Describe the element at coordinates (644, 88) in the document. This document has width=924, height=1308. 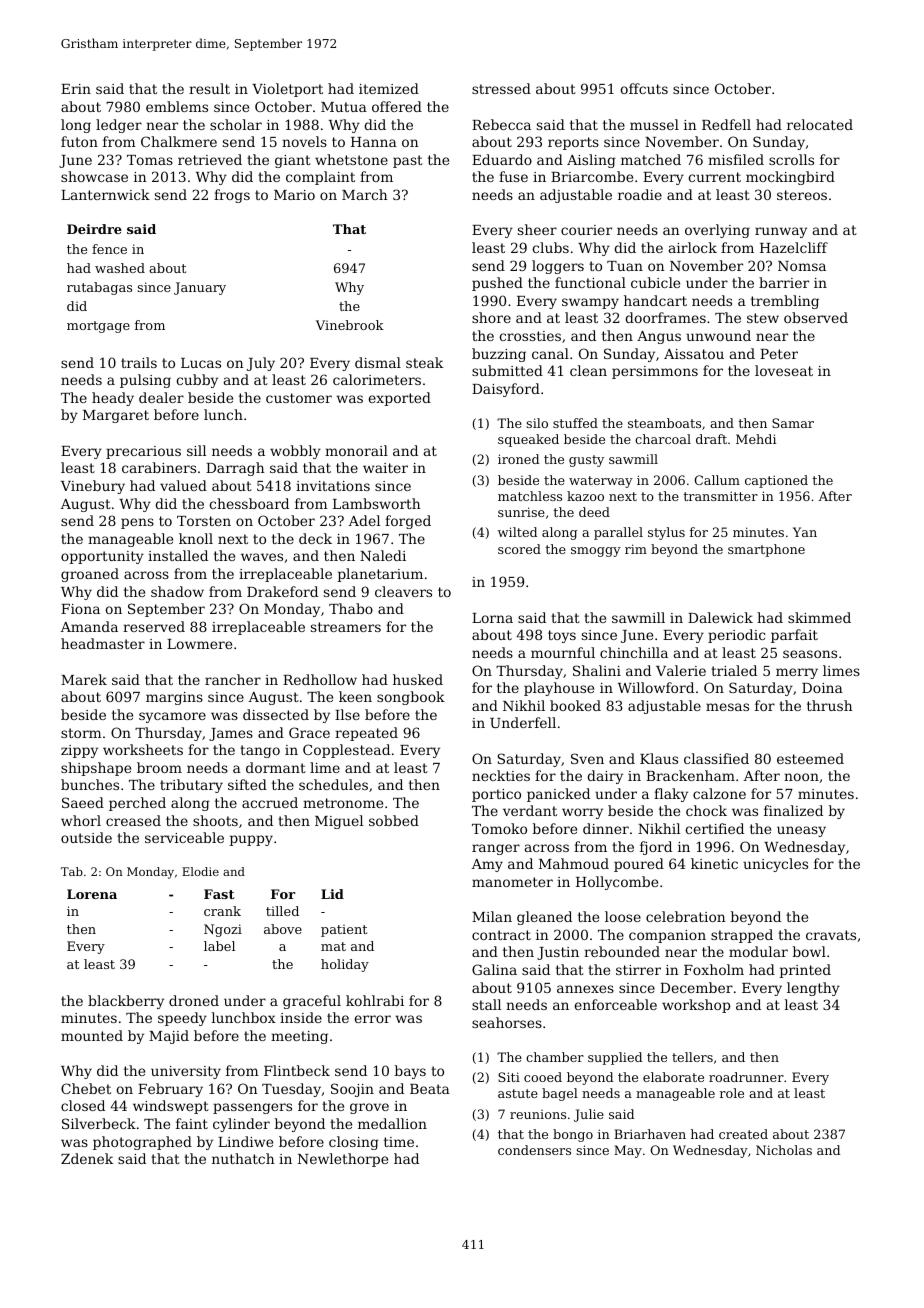
I see `offcuts` at that location.
